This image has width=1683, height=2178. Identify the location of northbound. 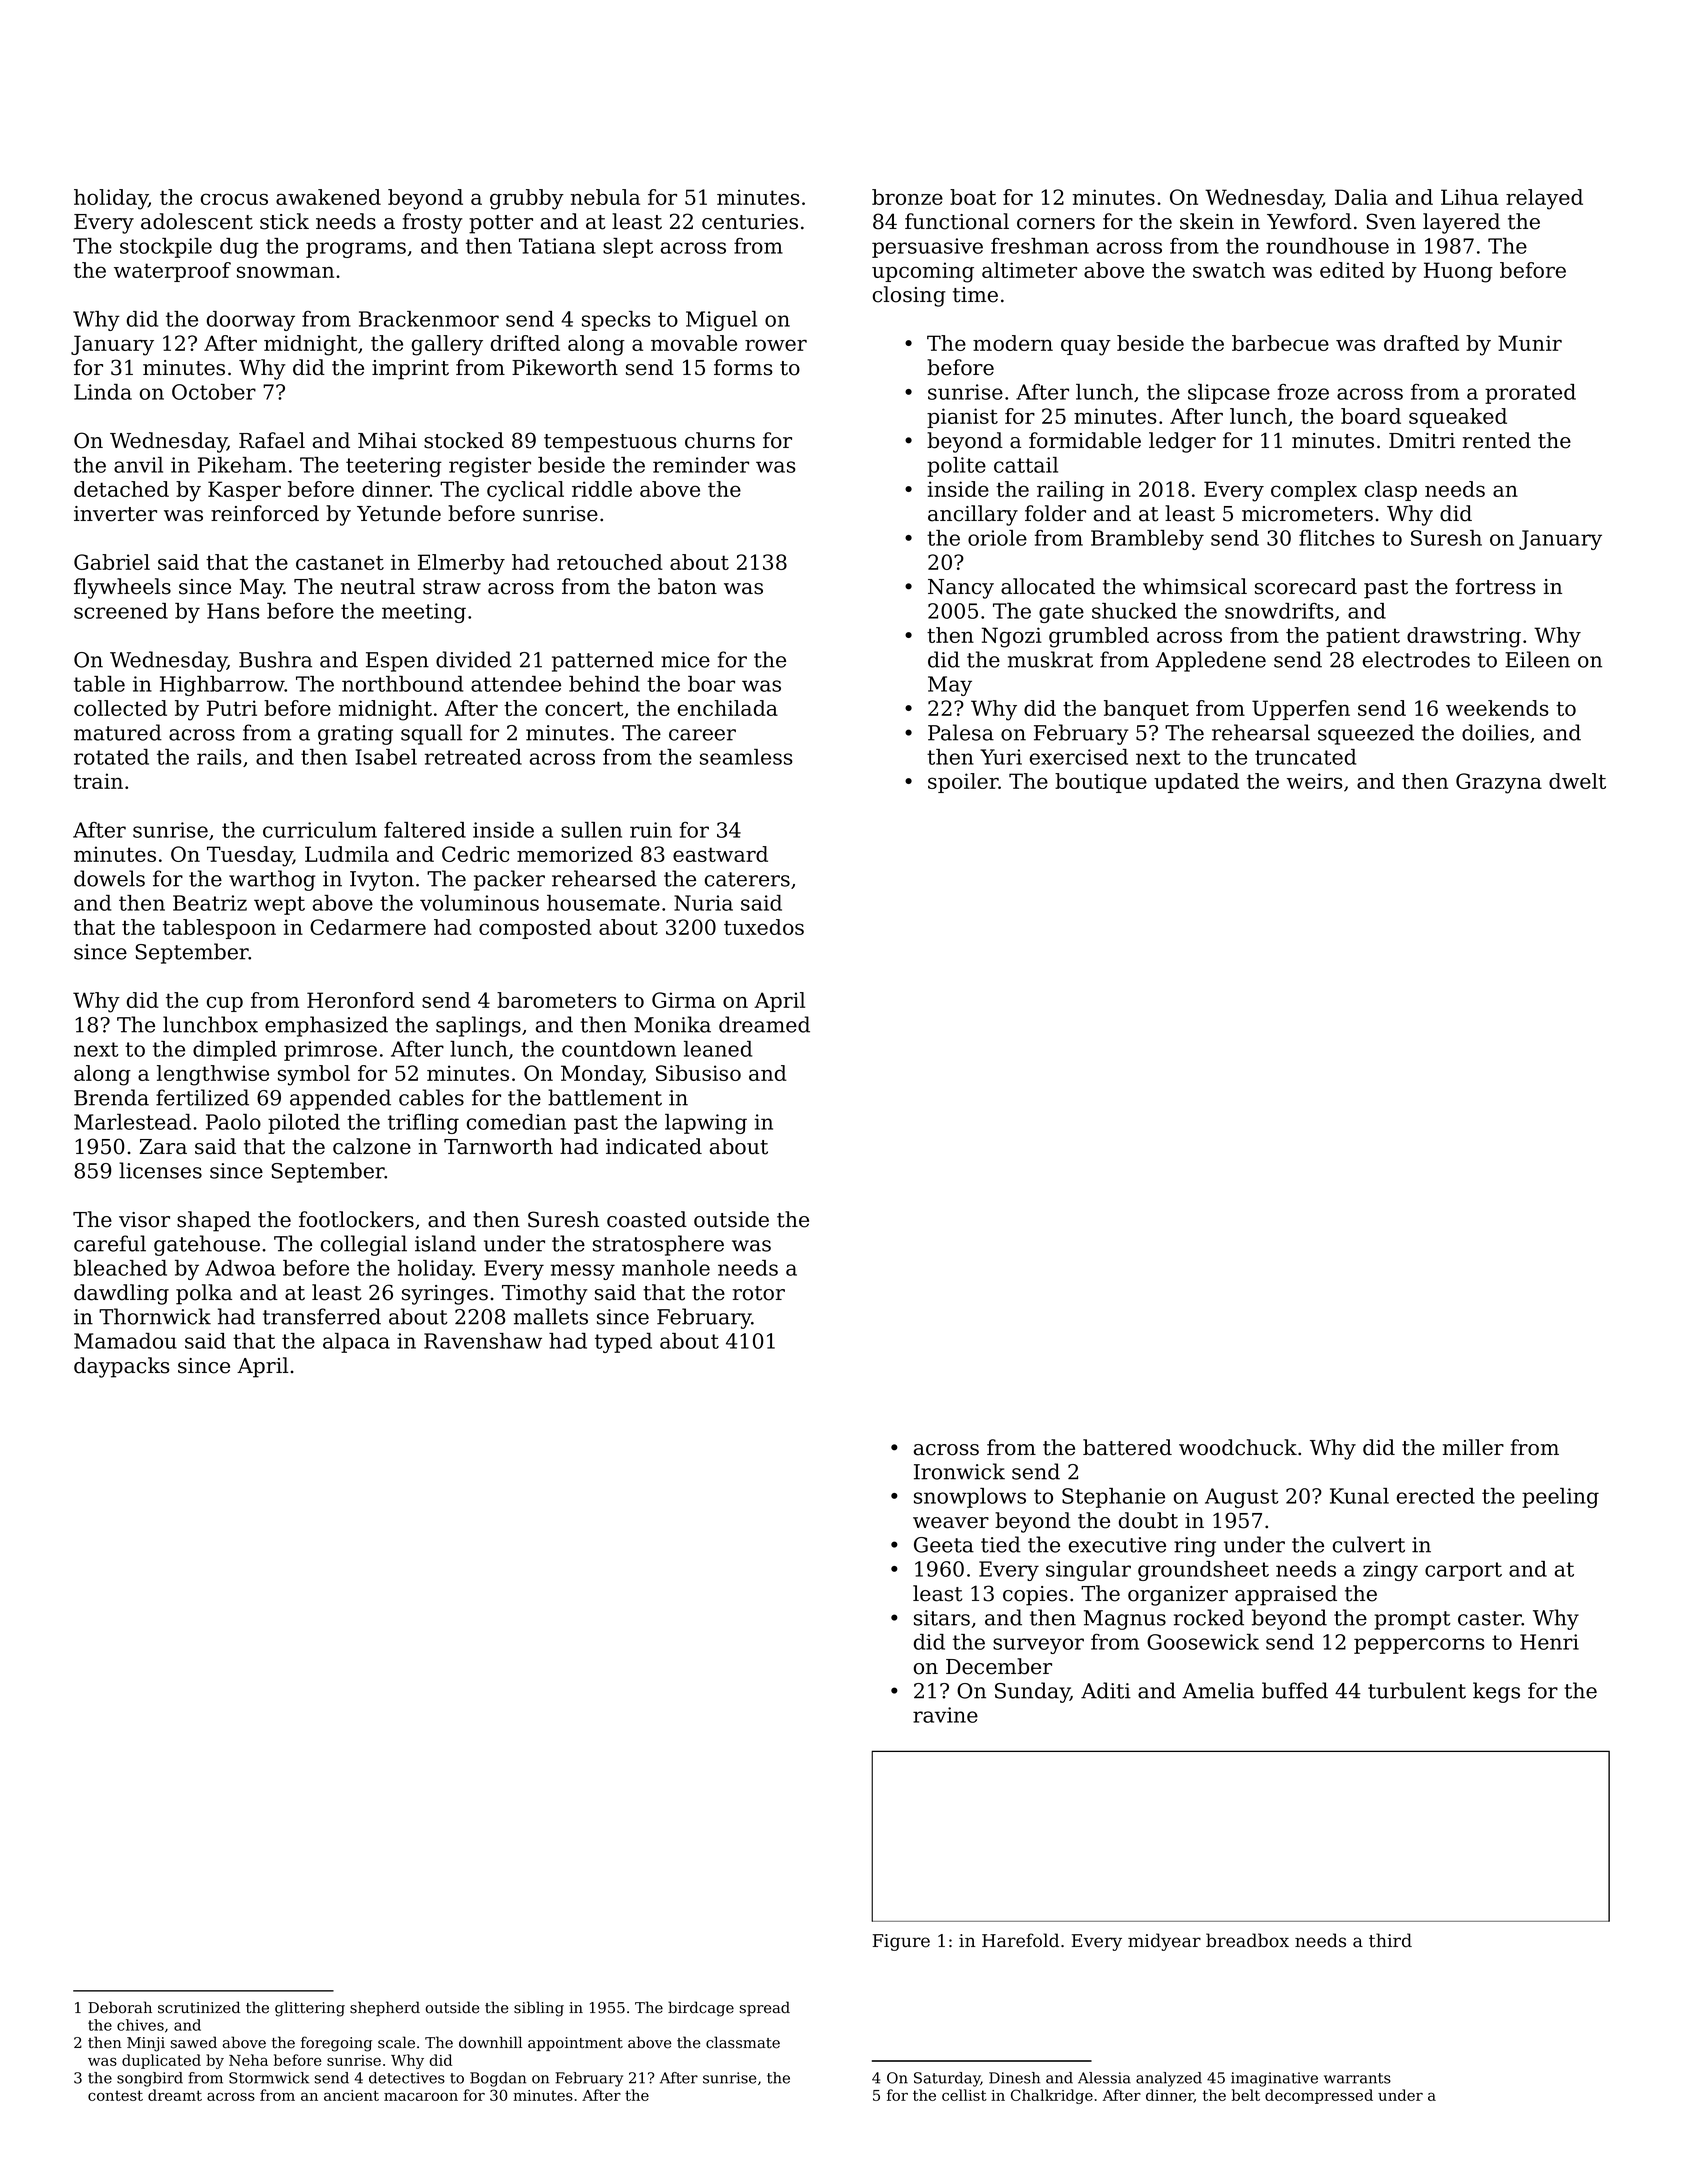
(402, 684).
